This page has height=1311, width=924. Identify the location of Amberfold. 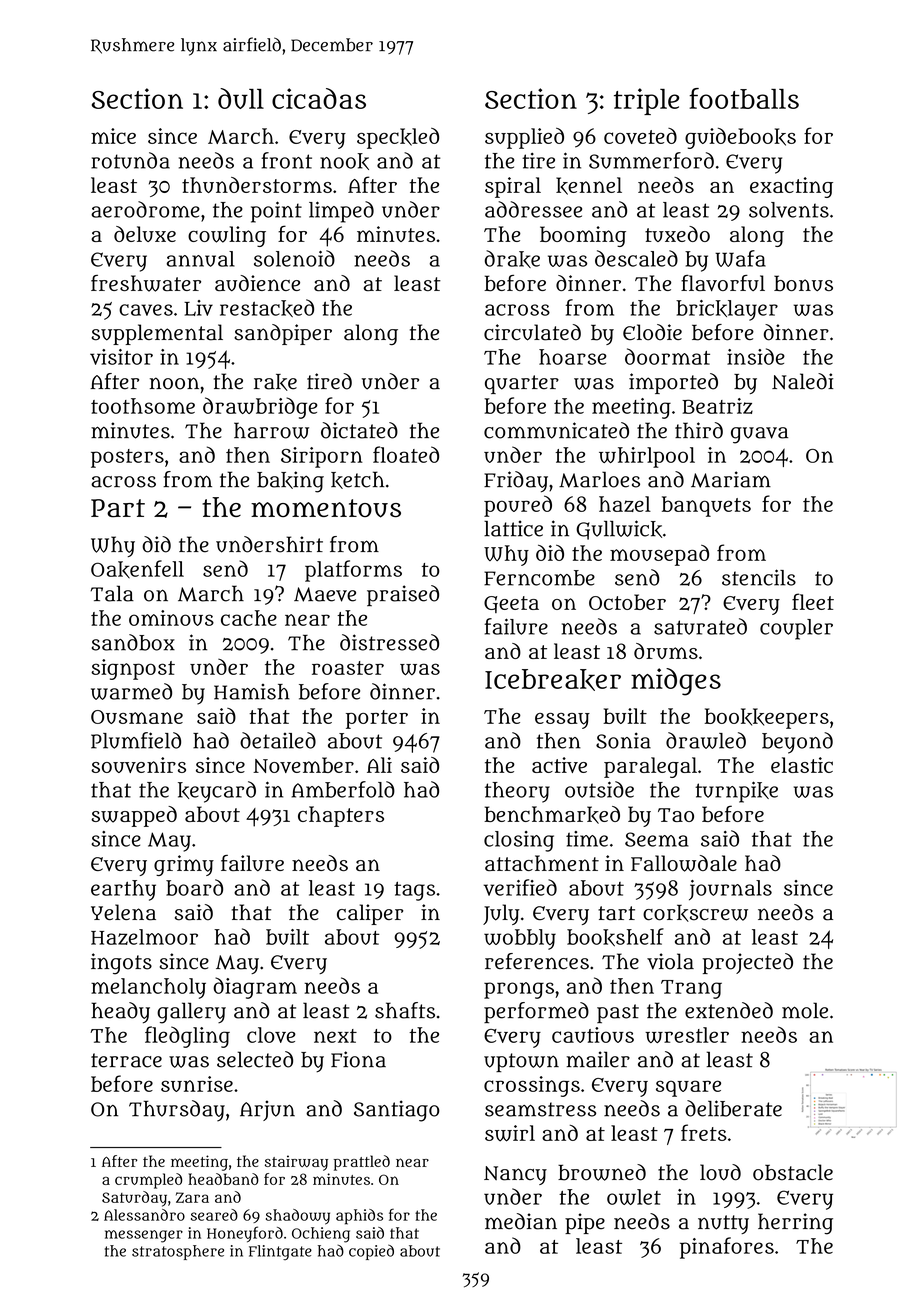
(343, 789).
